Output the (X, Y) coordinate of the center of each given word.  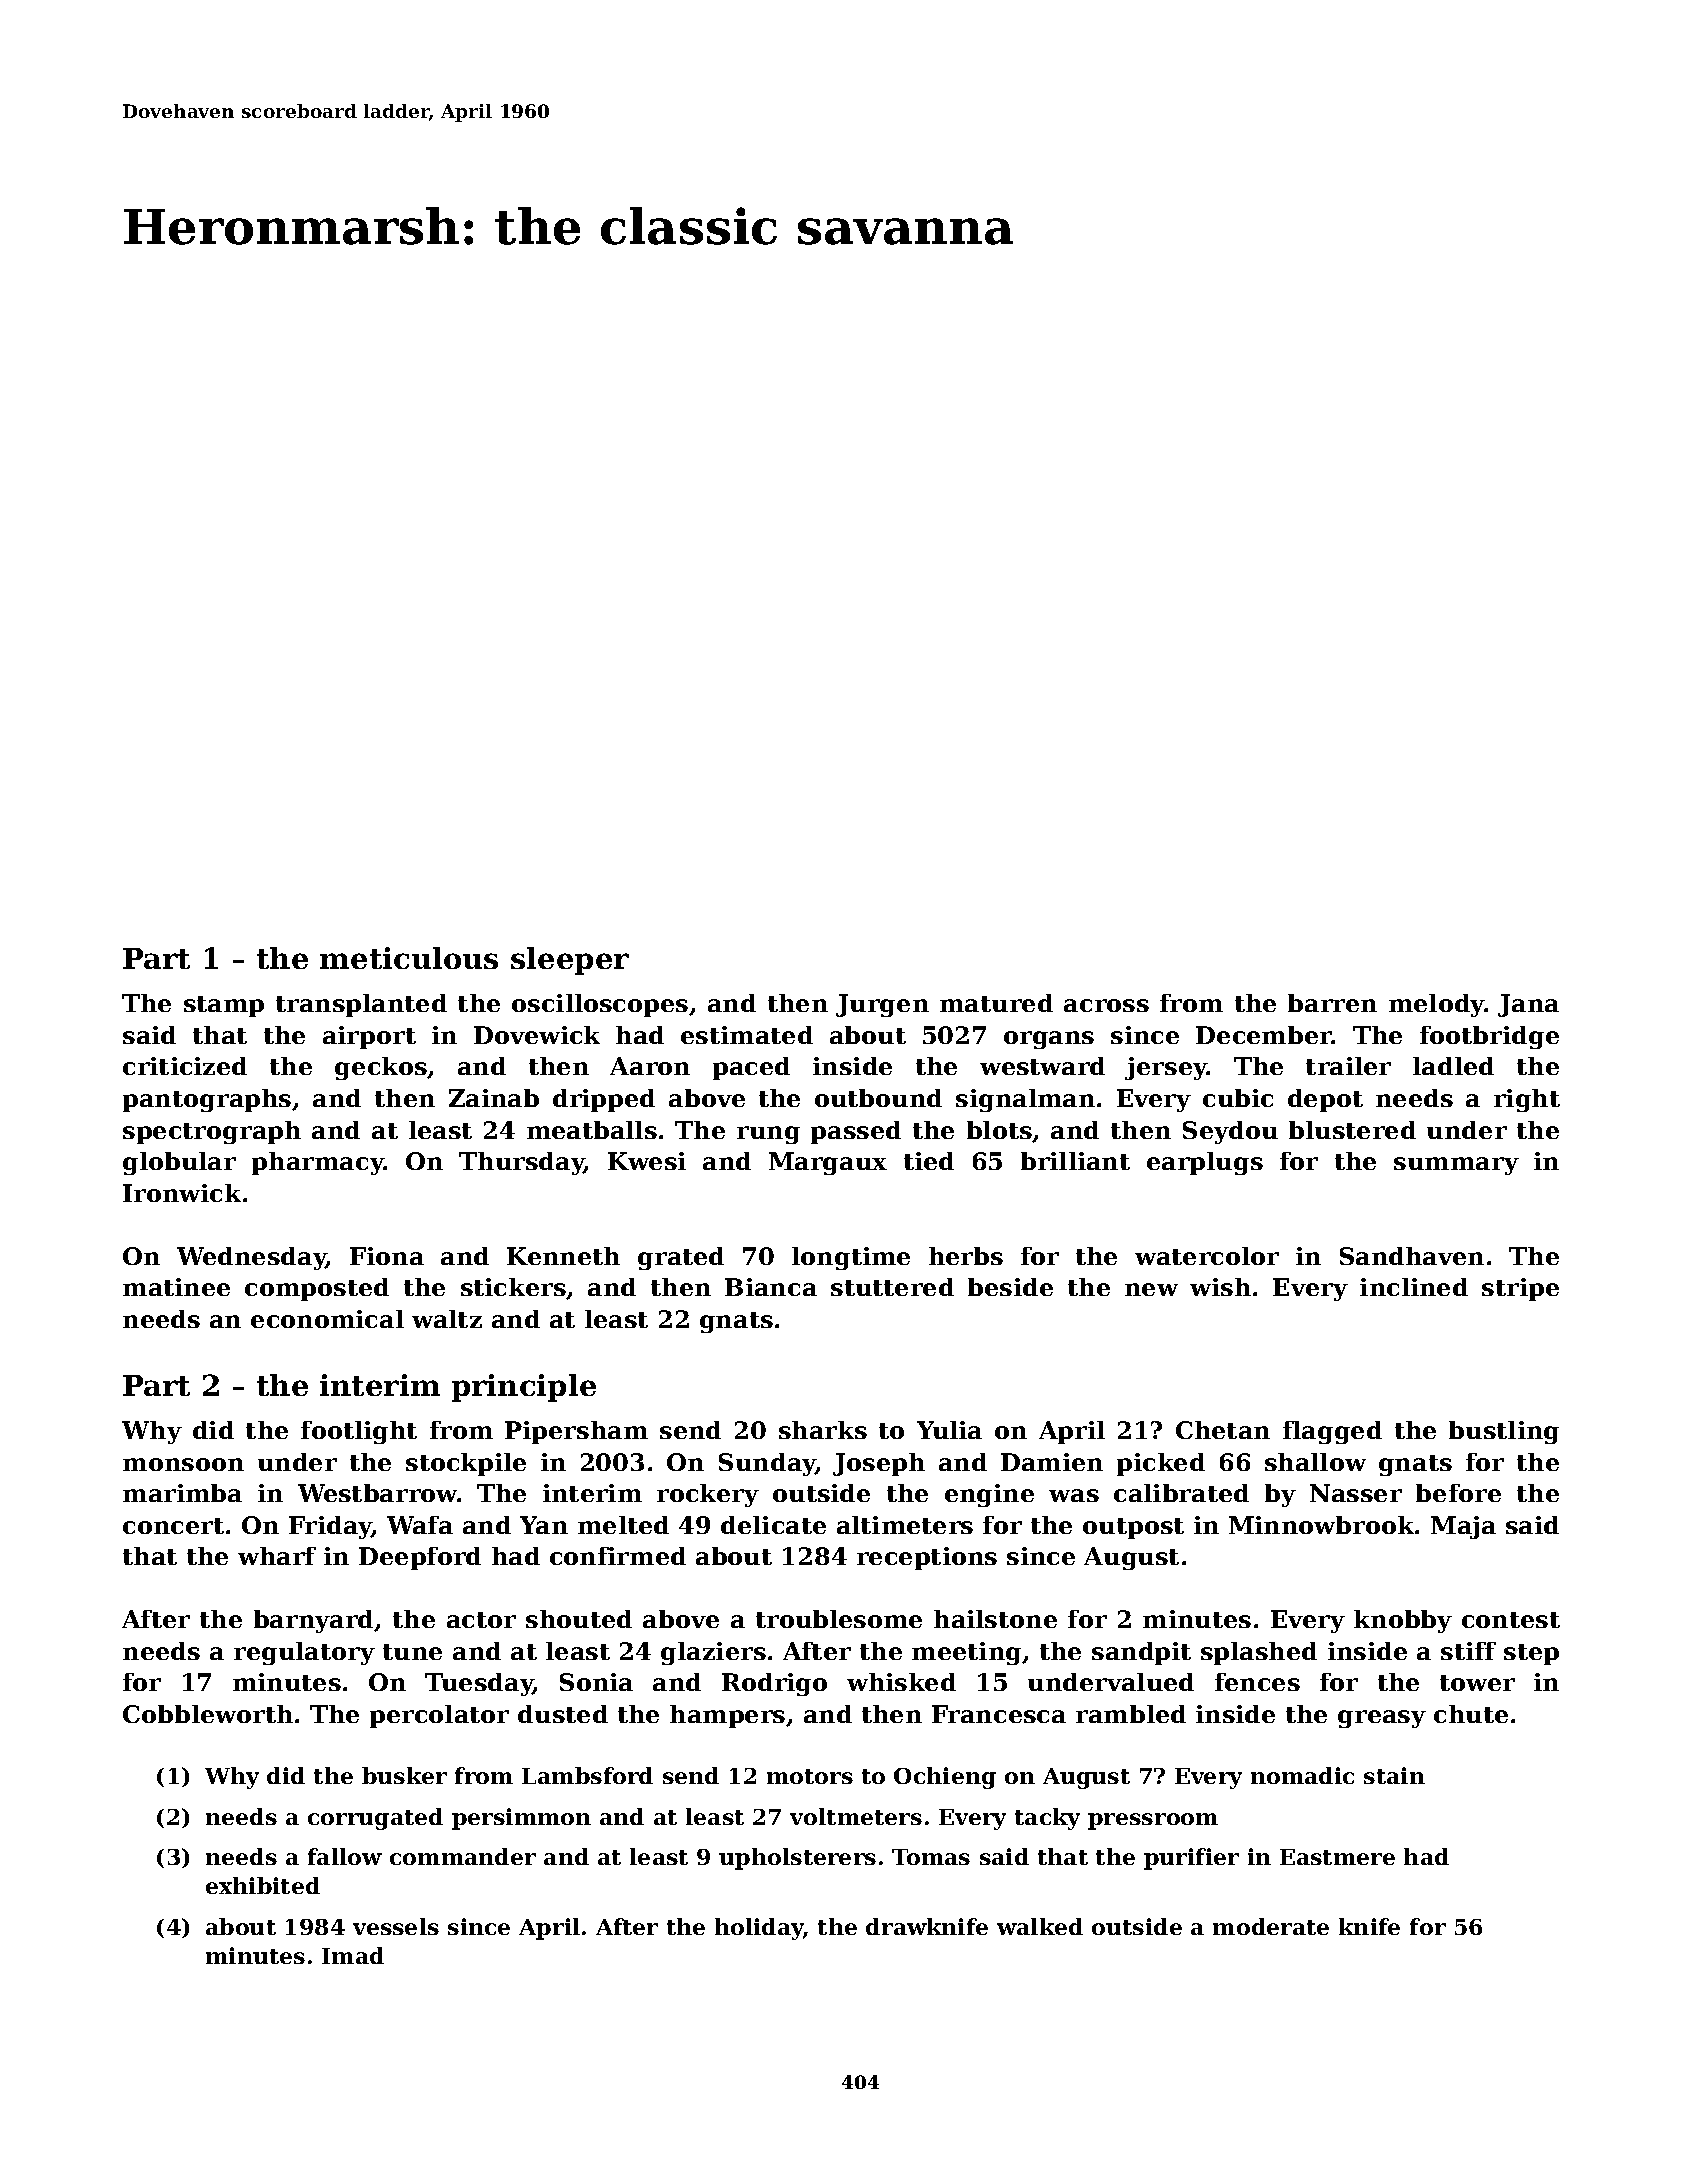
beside (1010, 1287)
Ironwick (182, 1193)
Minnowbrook (1321, 1525)
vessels (396, 1926)
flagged (1332, 1432)
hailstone (995, 1619)
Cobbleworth (208, 1714)
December (1264, 1035)
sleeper (570, 961)
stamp (224, 1006)
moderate (1271, 1926)
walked (1040, 1926)
